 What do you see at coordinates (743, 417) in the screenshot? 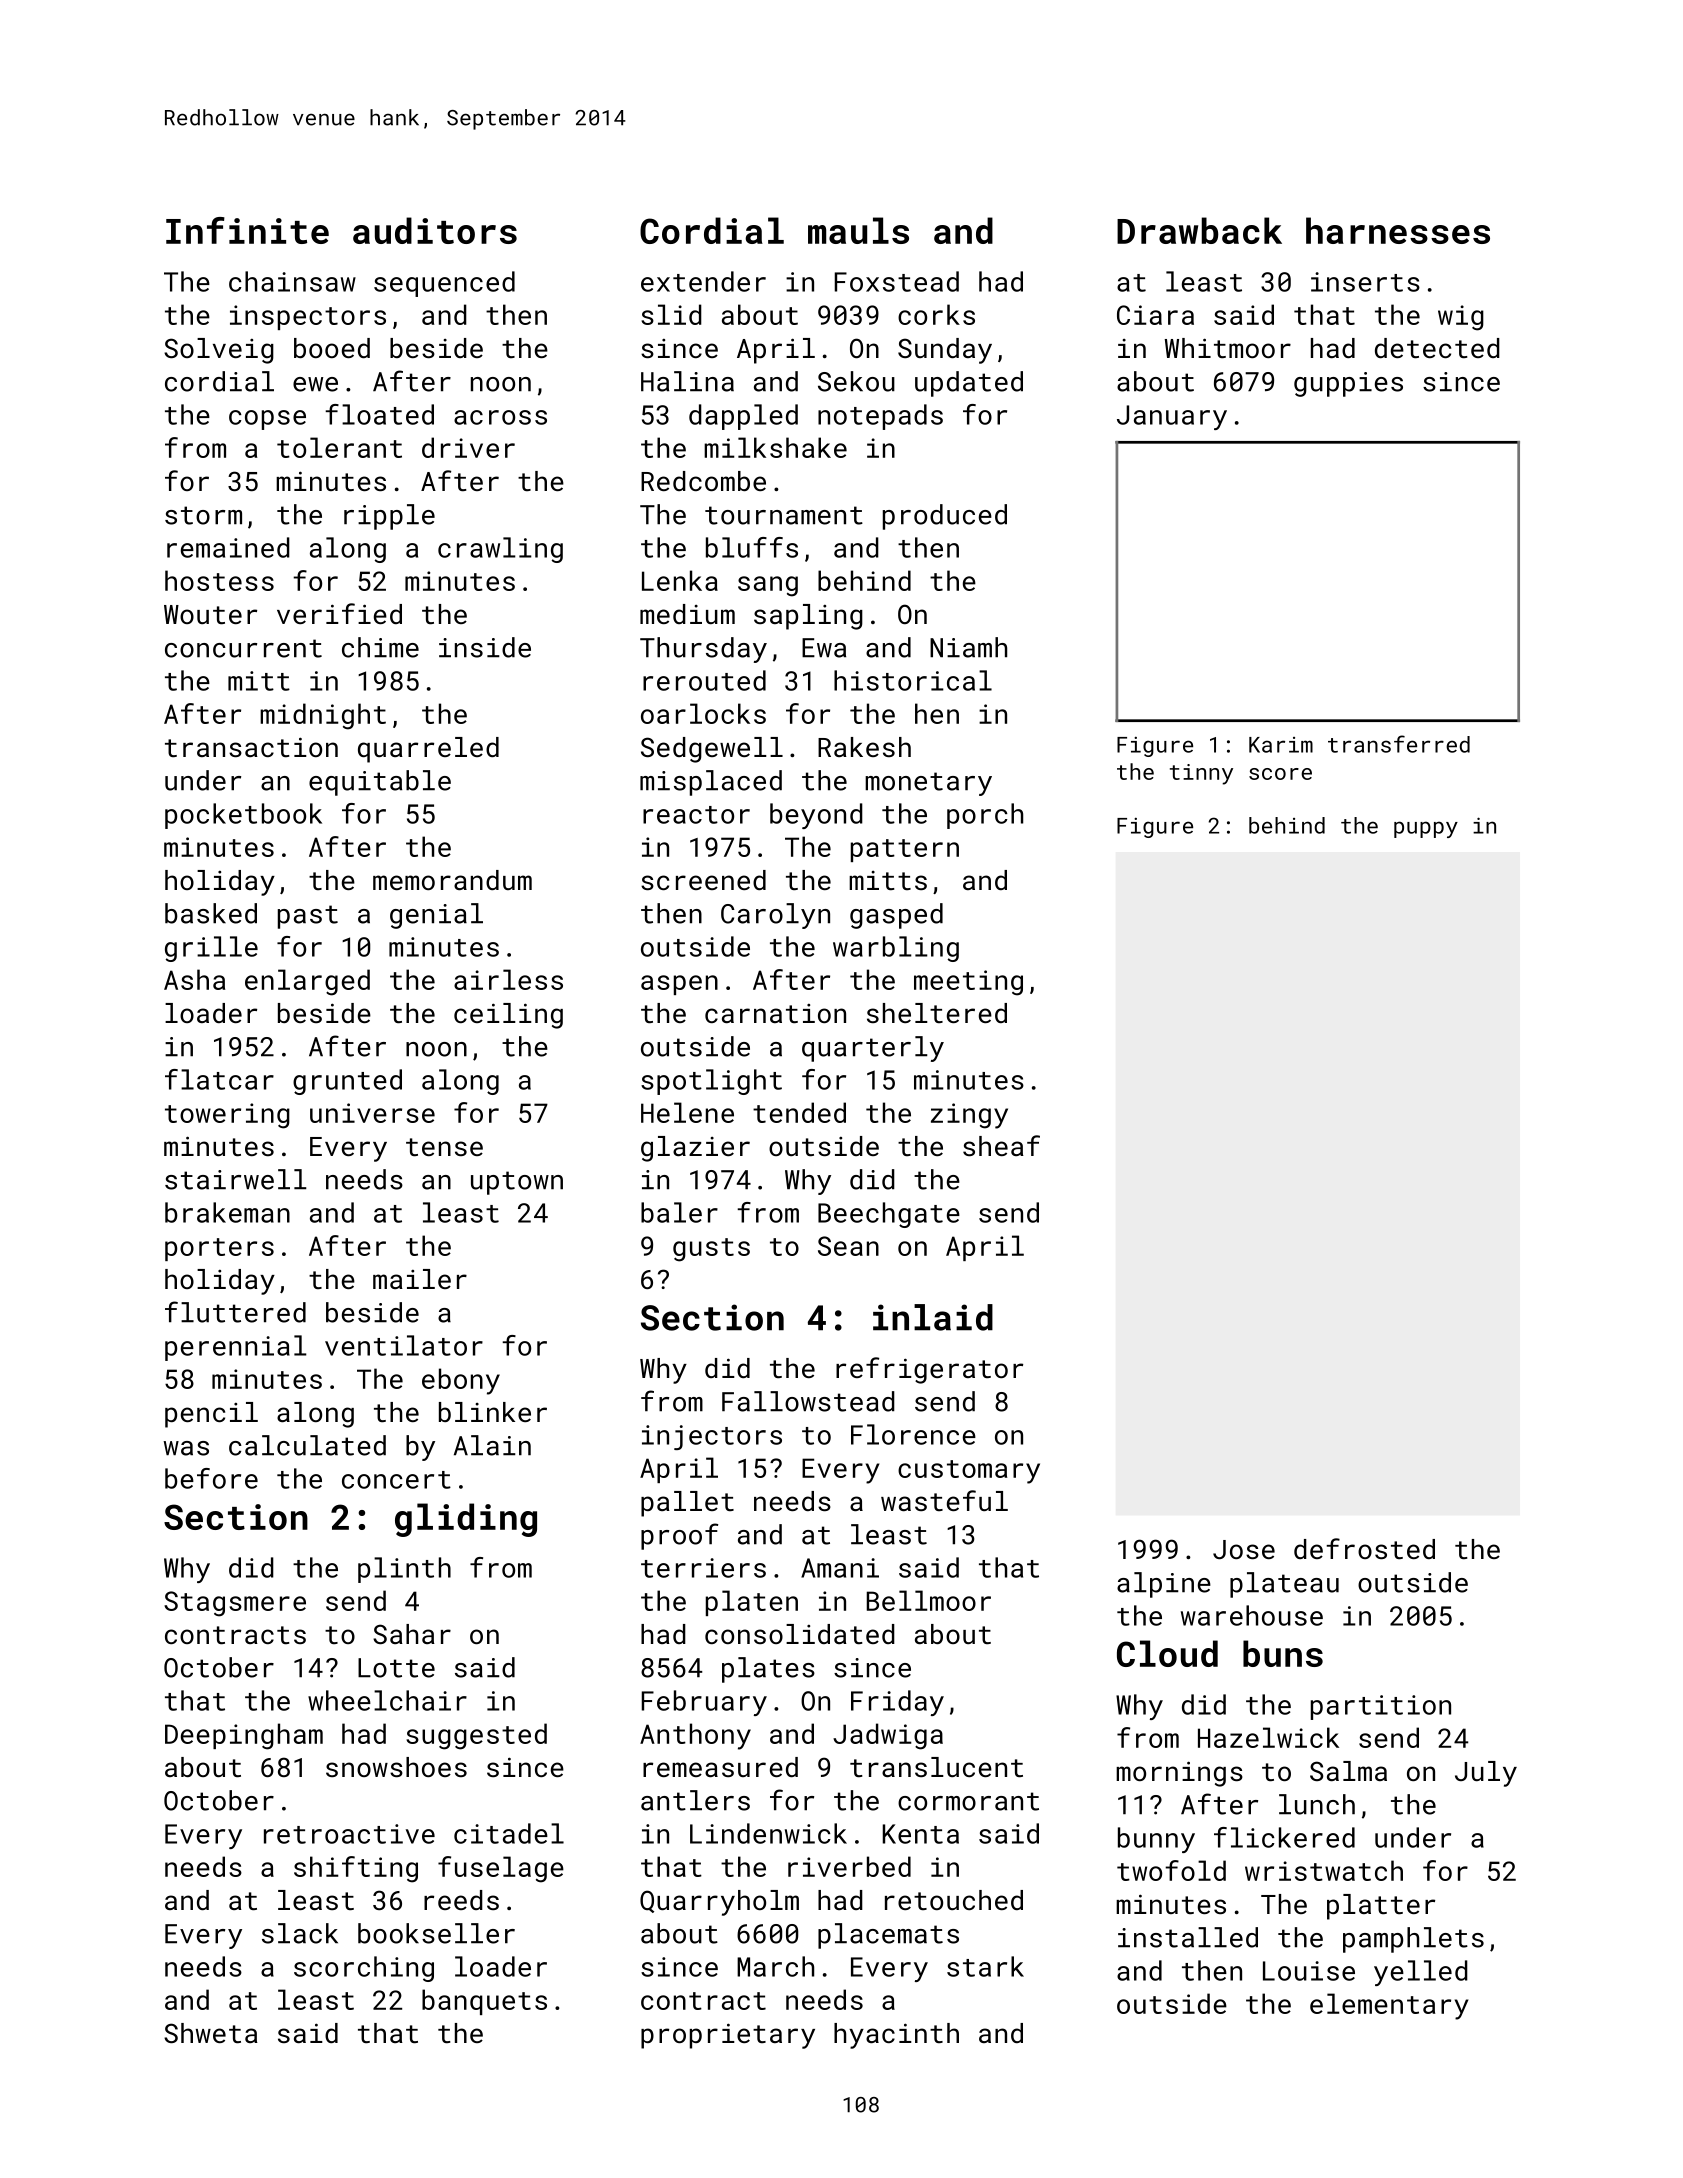
I see `dappled` at bounding box center [743, 417].
